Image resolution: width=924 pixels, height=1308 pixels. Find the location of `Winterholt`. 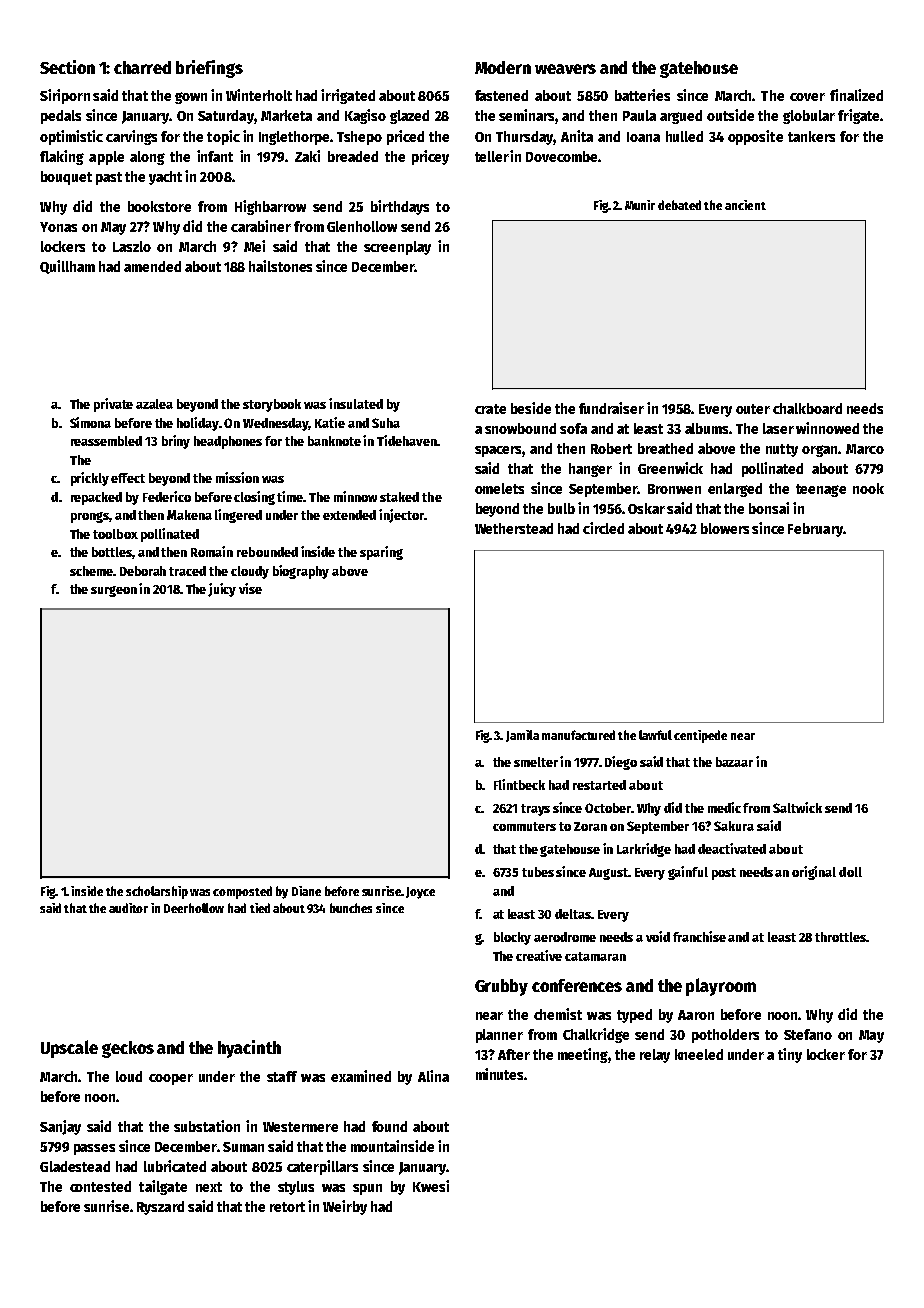

Winterholt is located at coordinates (259, 95).
